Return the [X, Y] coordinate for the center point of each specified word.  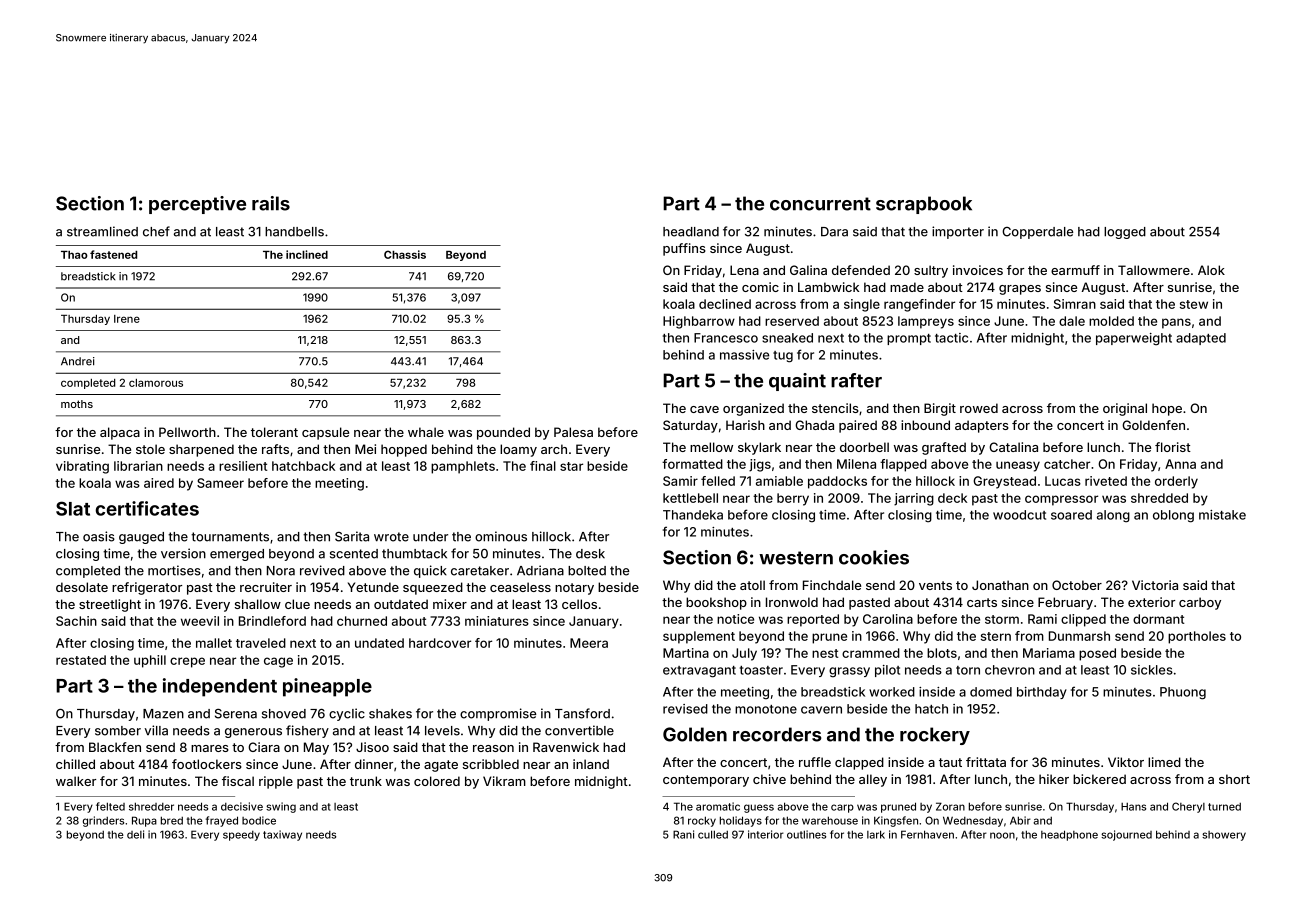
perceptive [197, 205]
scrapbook [924, 205]
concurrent [820, 204]
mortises [174, 570]
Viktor [1126, 762]
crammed [871, 653]
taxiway [282, 835]
